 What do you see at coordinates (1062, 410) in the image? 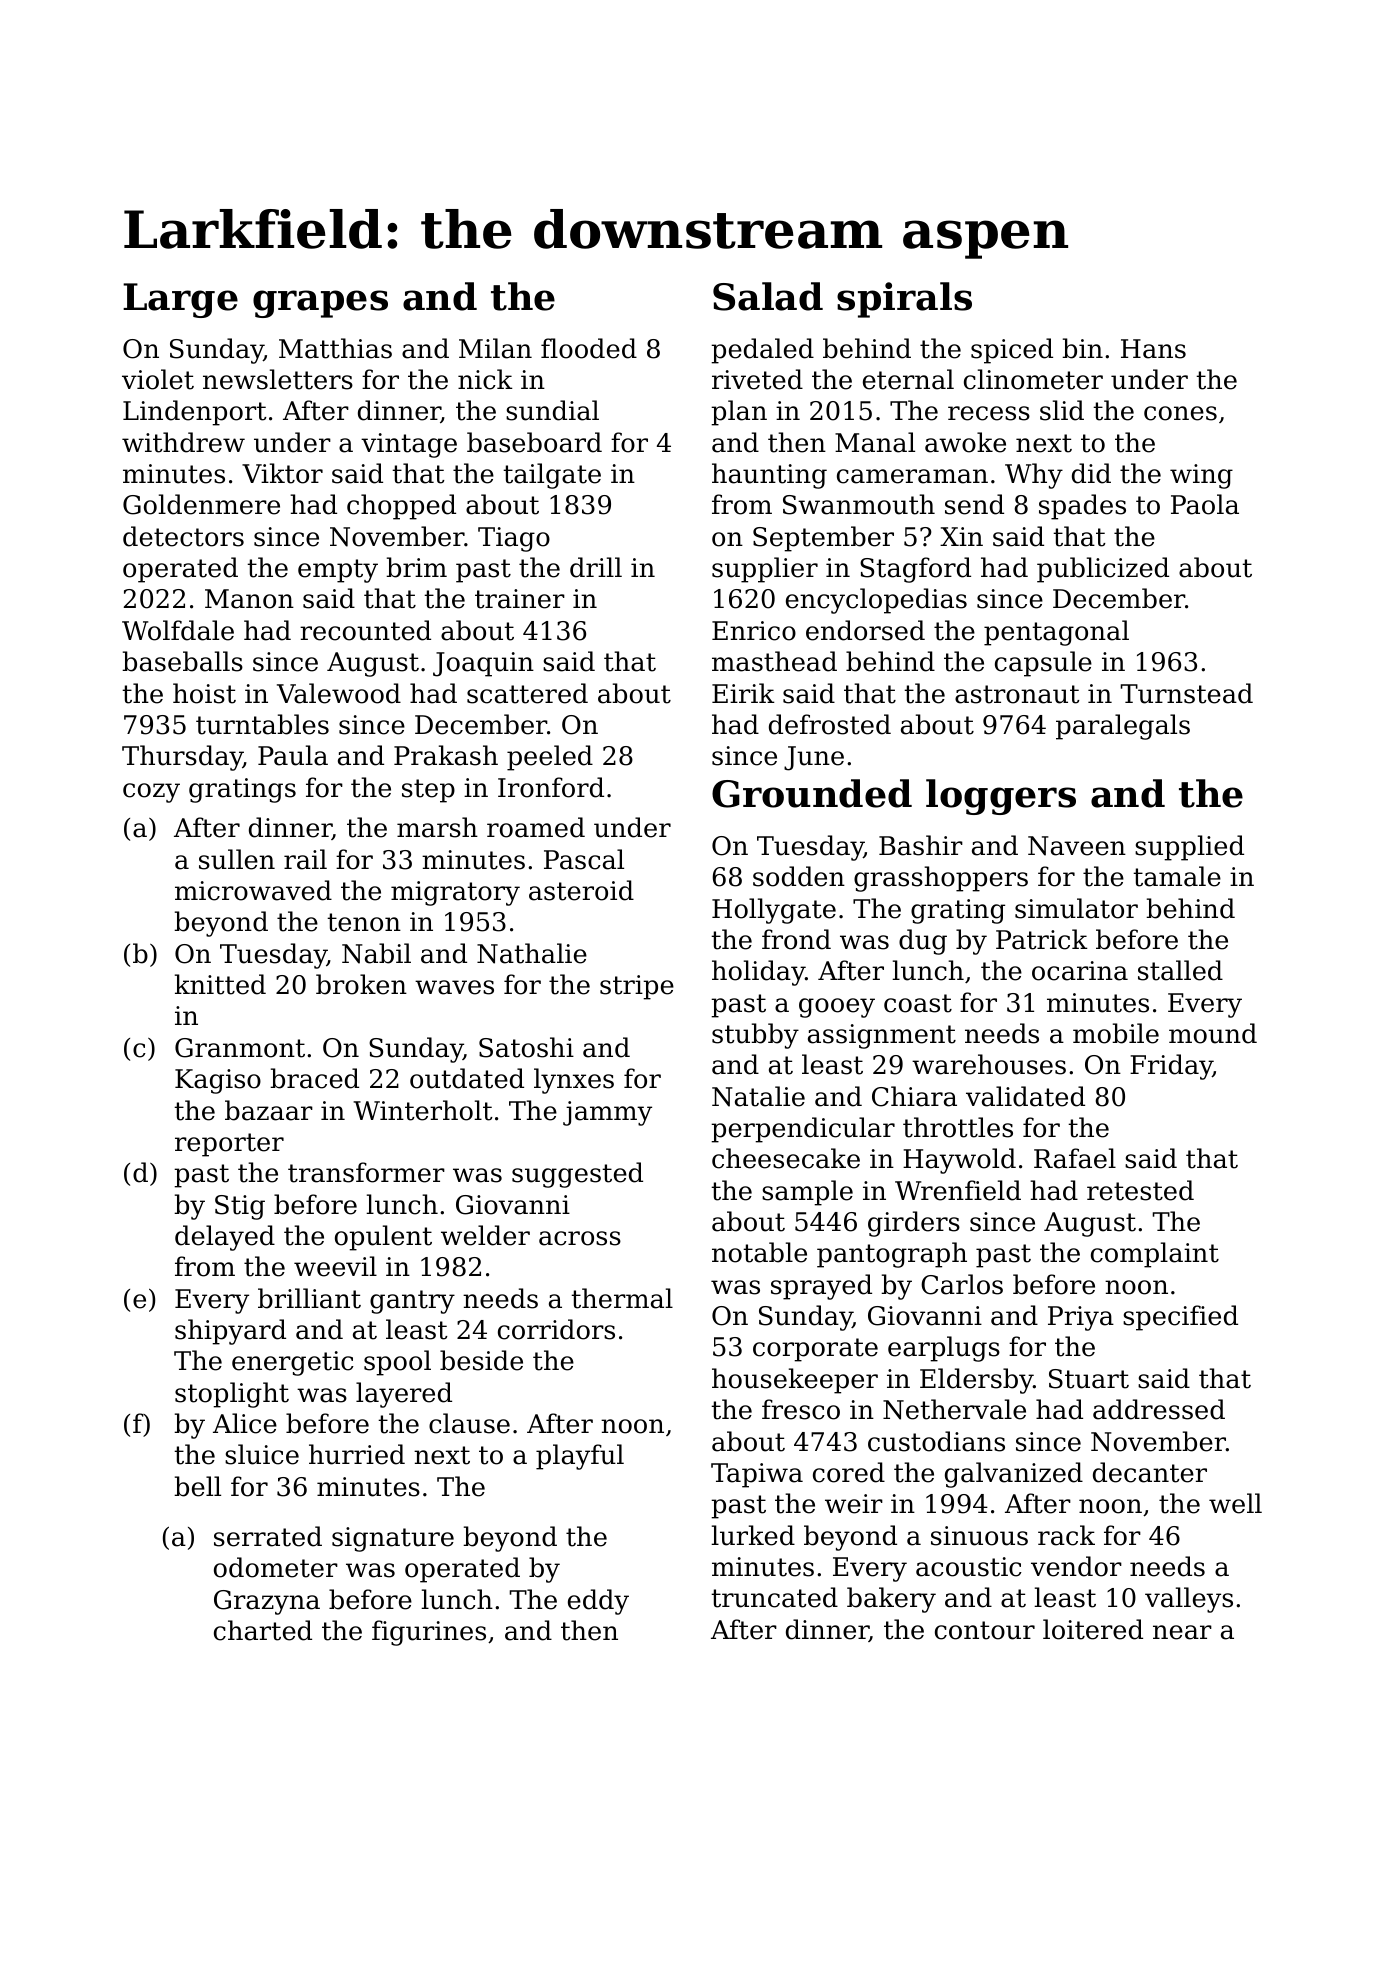
I see `slid` at bounding box center [1062, 410].
